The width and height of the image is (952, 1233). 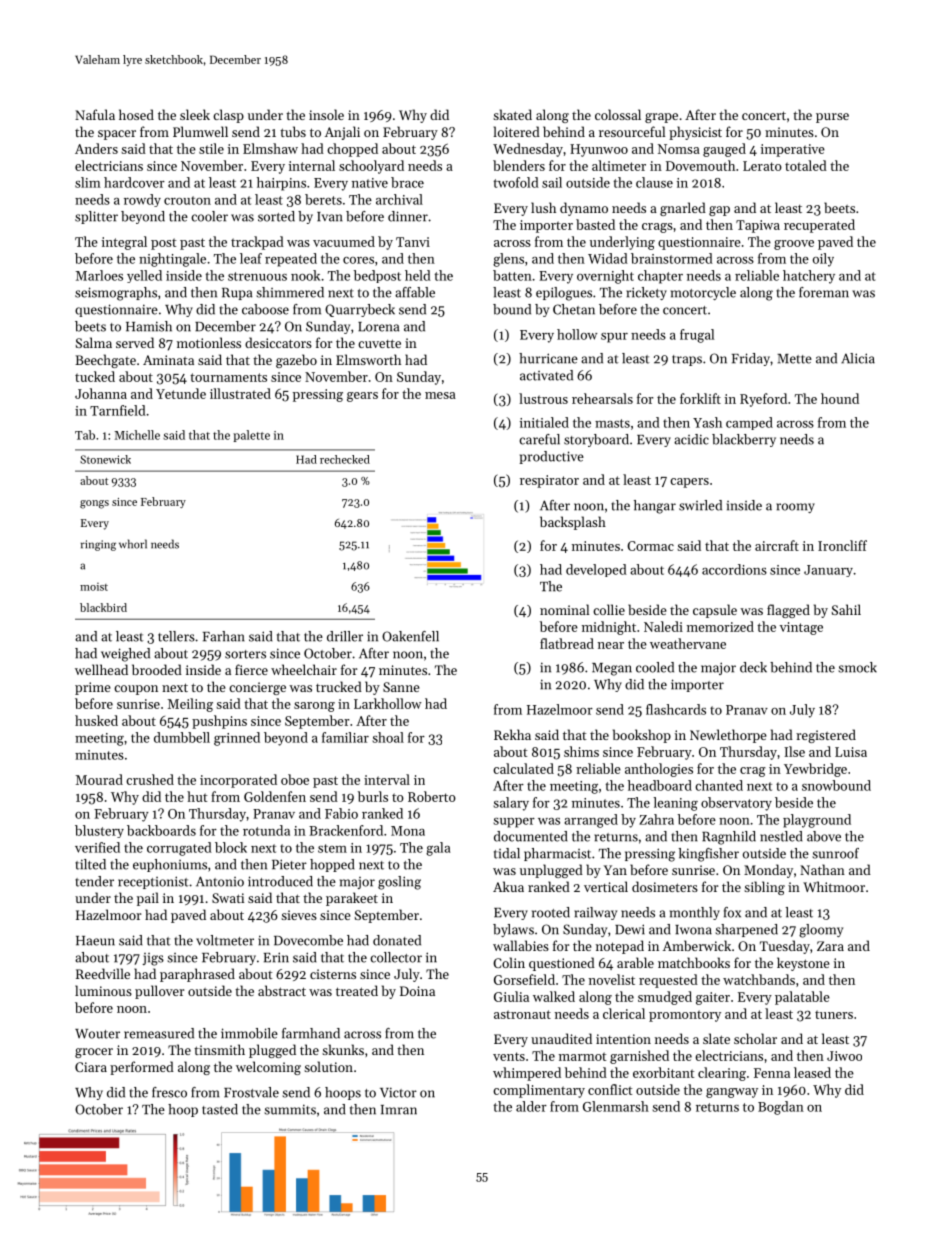 What do you see at coordinates (410, 636) in the image?
I see `Oakenfell` at bounding box center [410, 636].
